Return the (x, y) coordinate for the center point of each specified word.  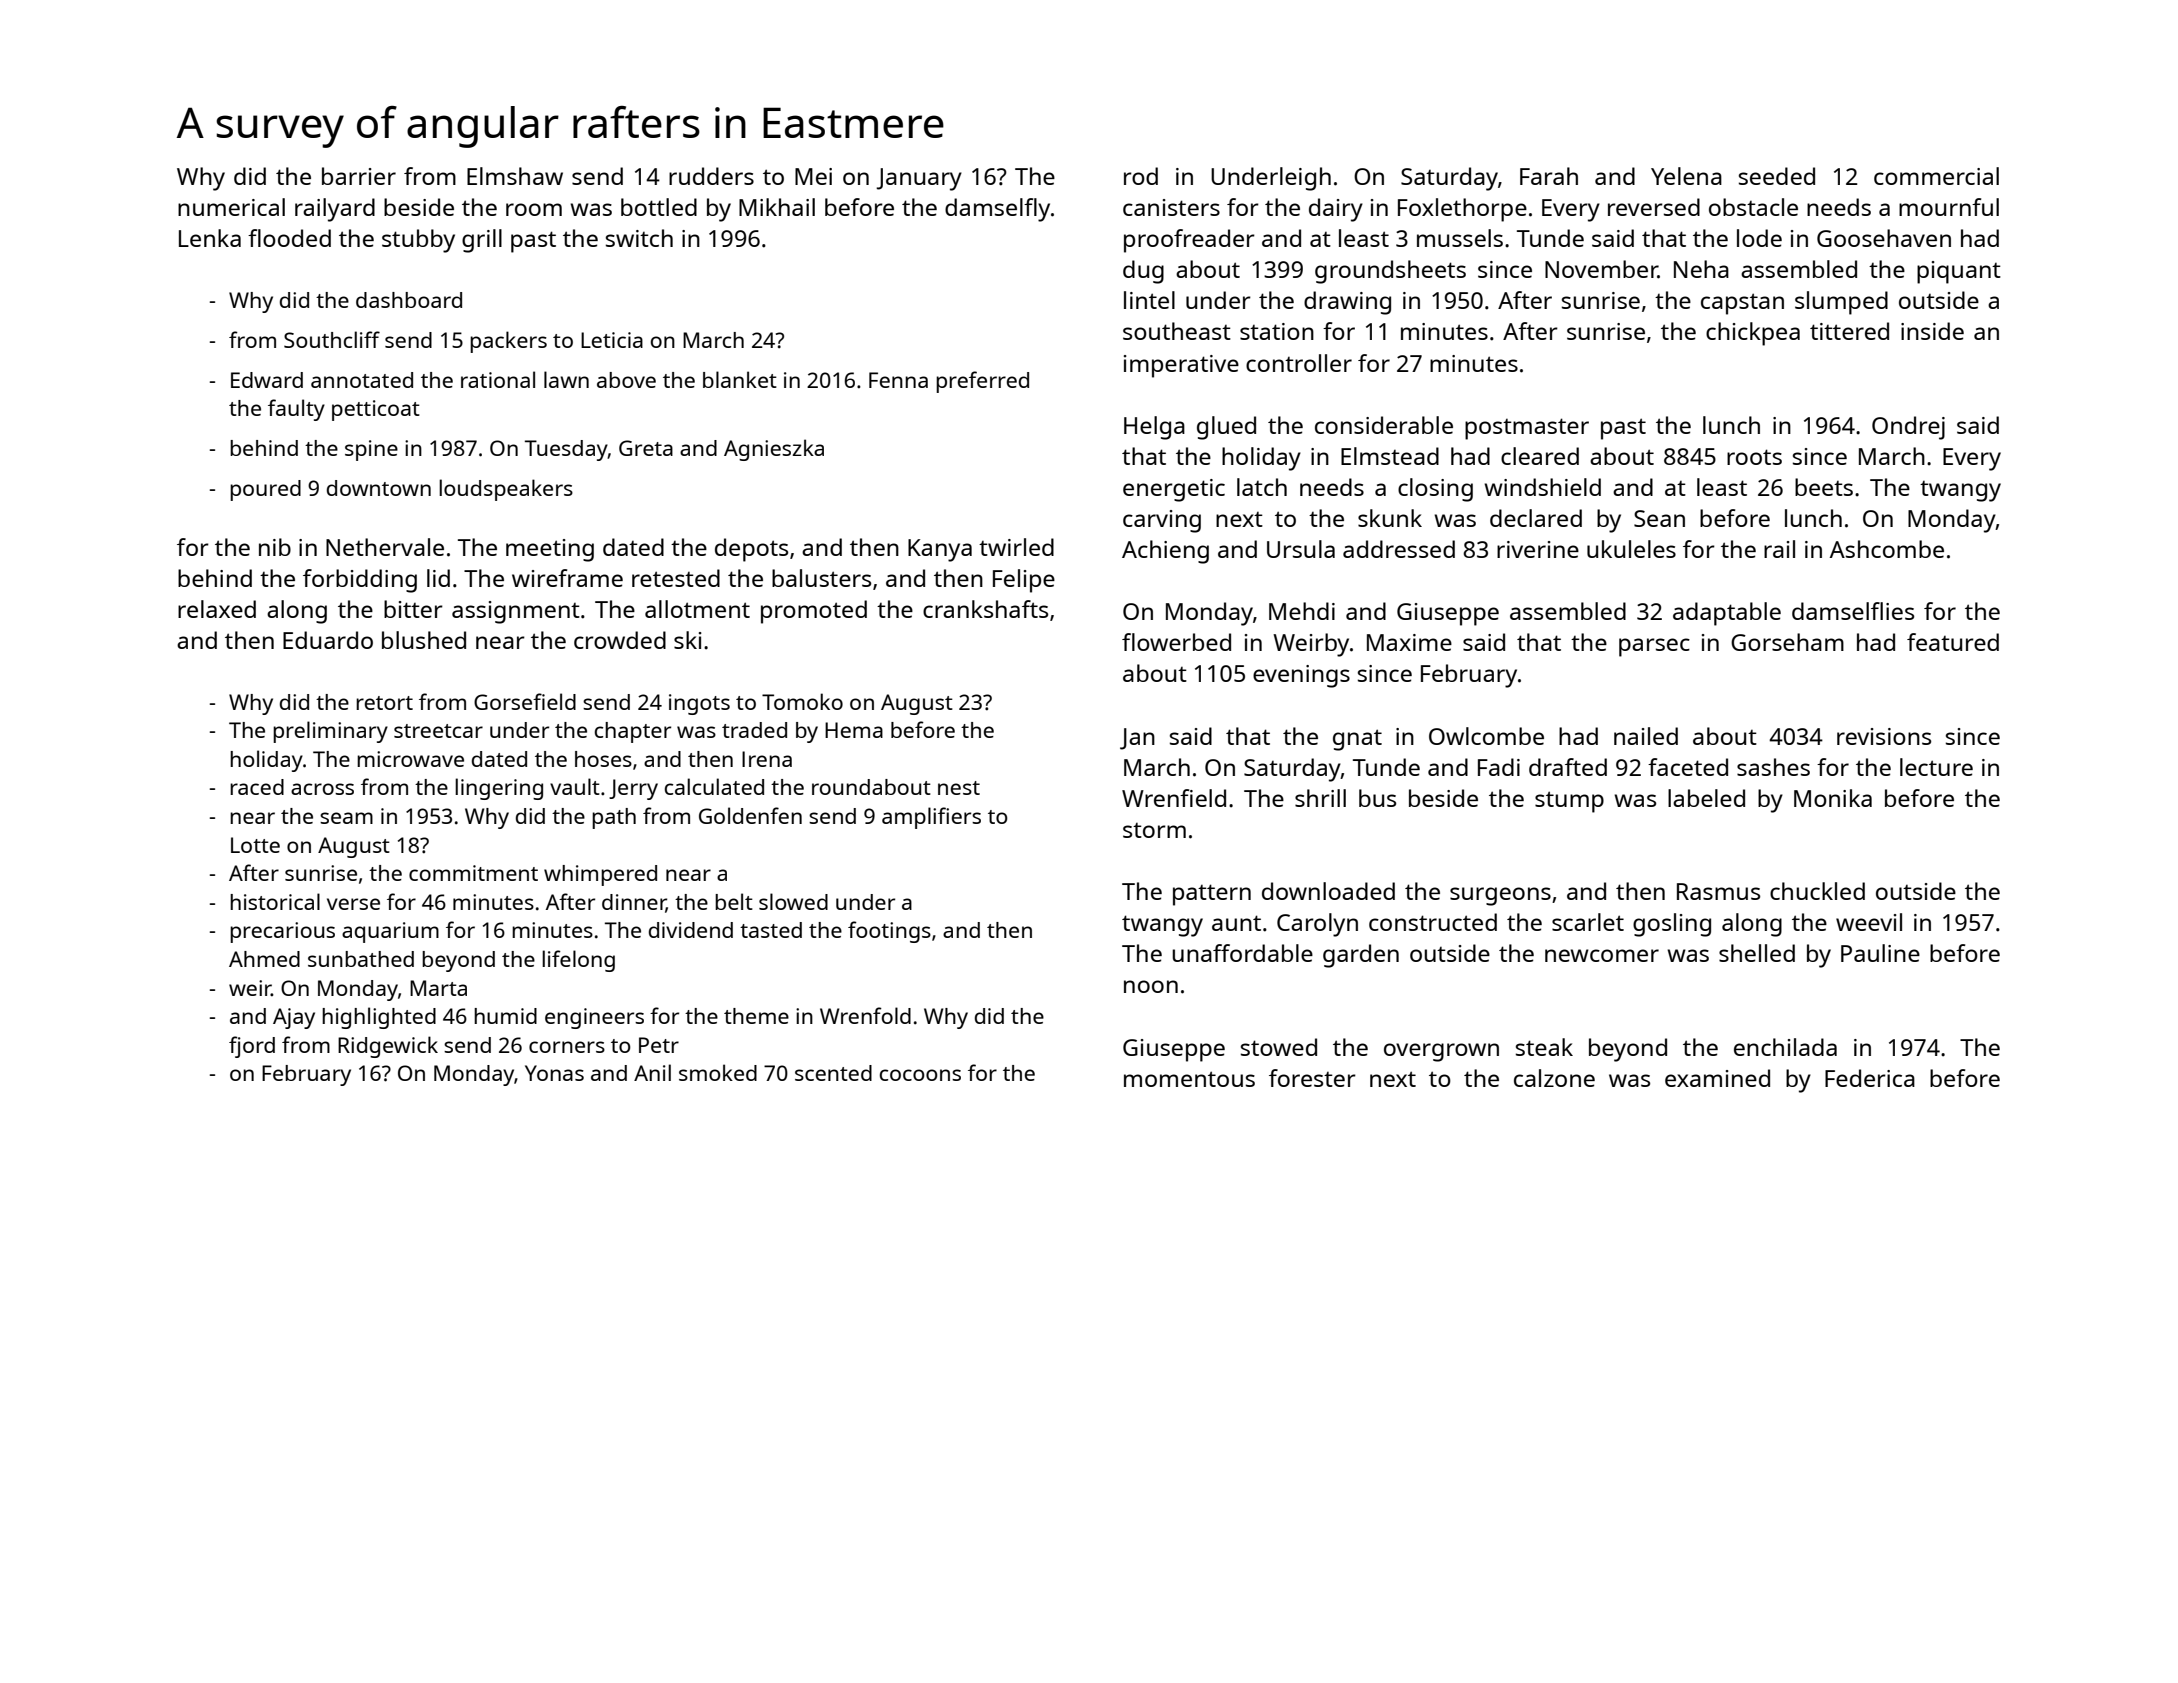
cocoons (920, 1075)
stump (1569, 802)
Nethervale (385, 547)
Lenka (210, 238)
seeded (1777, 176)
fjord (252, 1047)
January (919, 179)
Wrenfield (1174, 798)
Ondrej (1908, 428)
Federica (1870, 1078)
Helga (1154, 428)
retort (384, 703)
